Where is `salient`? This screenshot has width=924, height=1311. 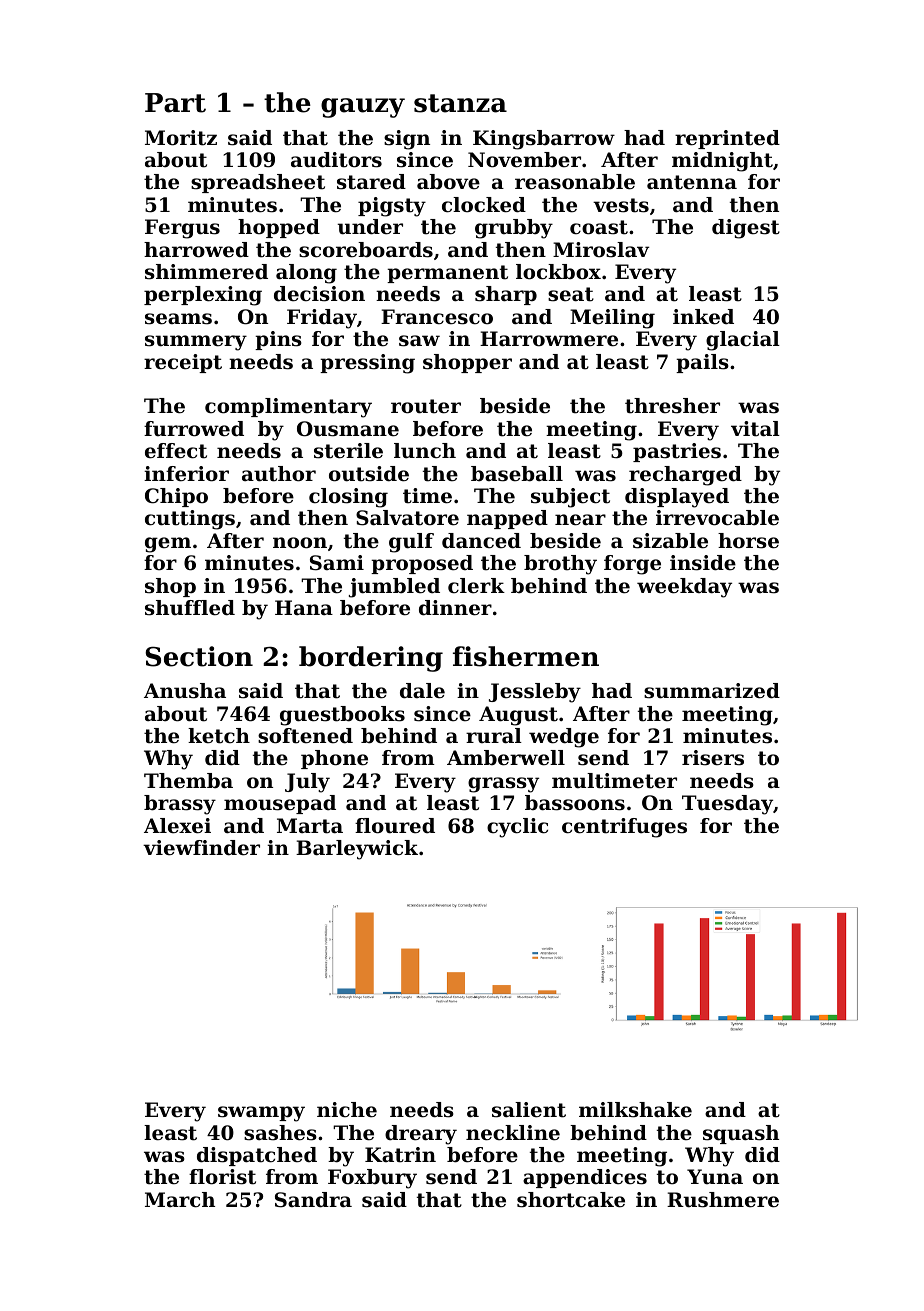 salient is located at coordinates (529, 1110).
